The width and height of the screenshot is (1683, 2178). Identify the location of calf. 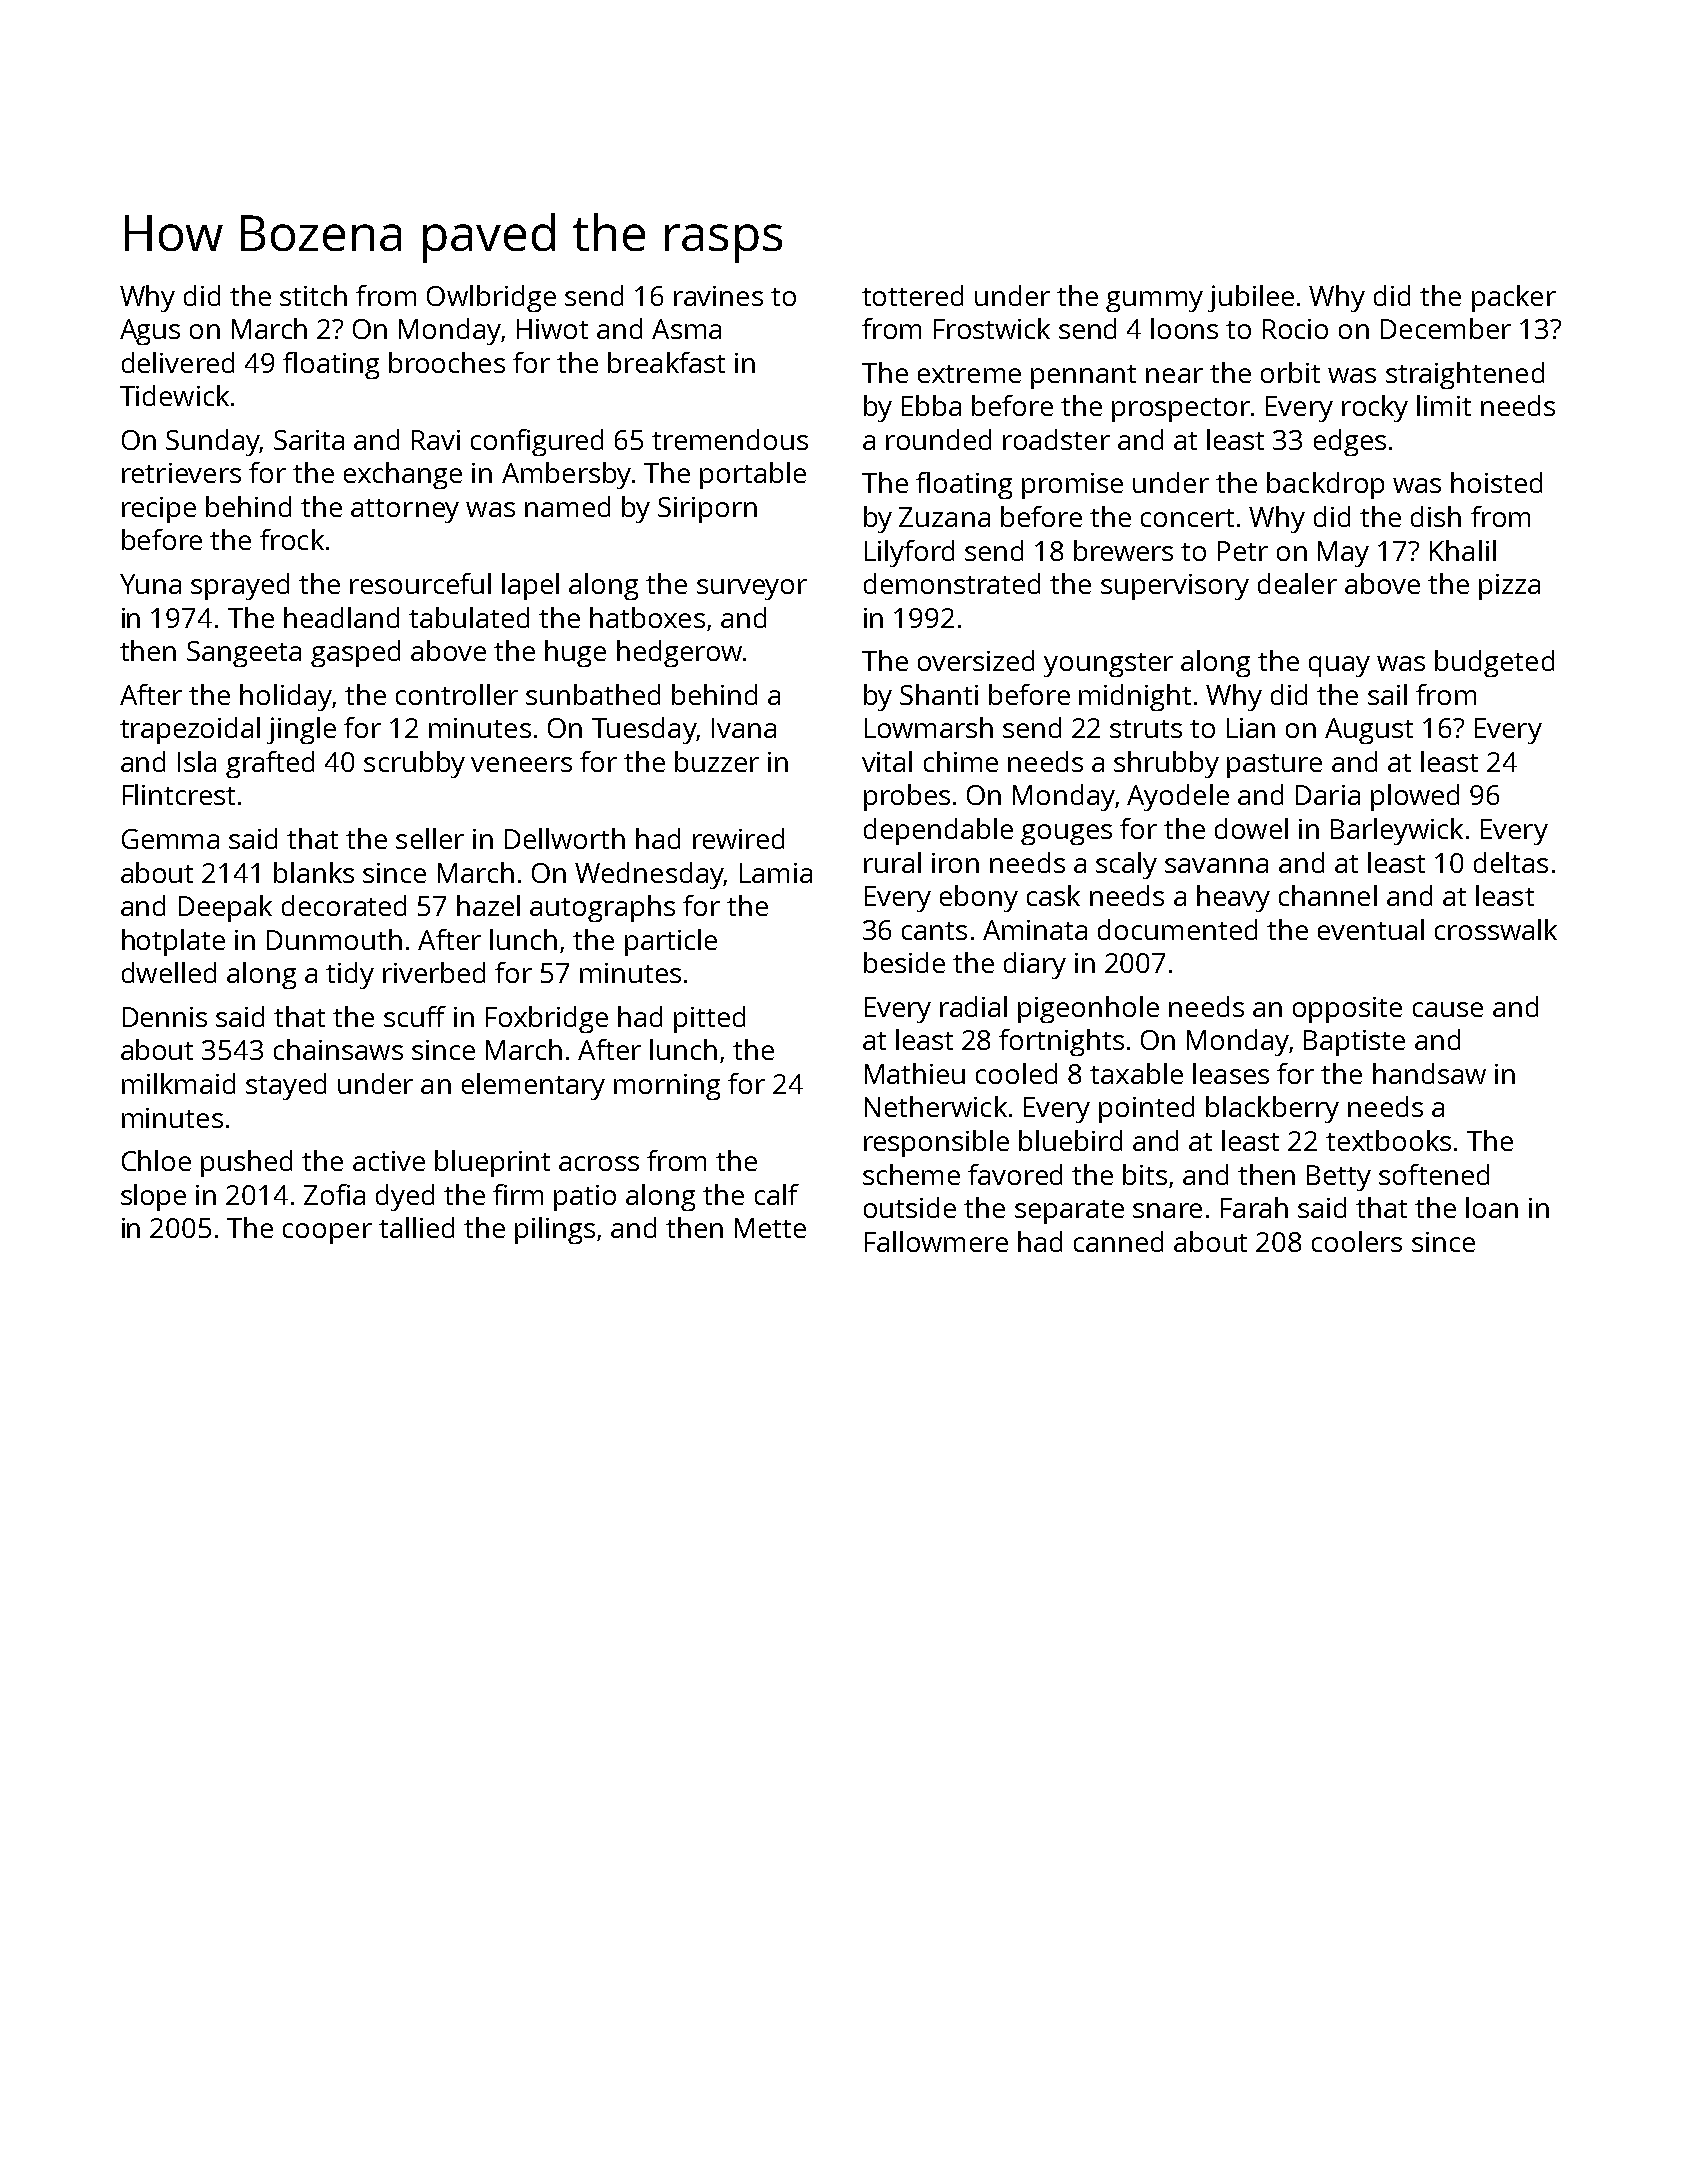
(777, 1194).
